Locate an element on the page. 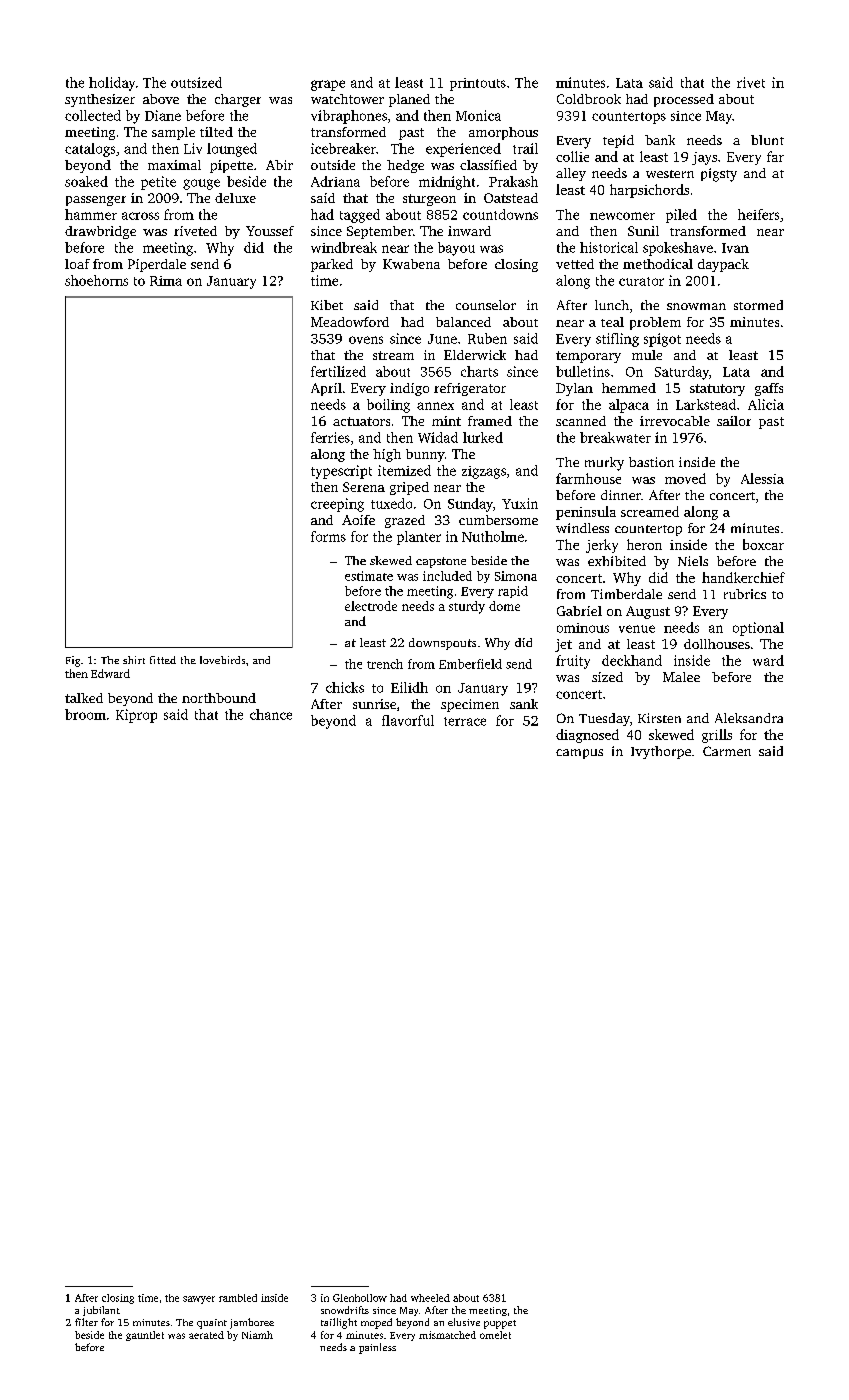 Image resolution: width=849 pixels, height=1400 pixels. Malee is located at coordinates (681, 677).
